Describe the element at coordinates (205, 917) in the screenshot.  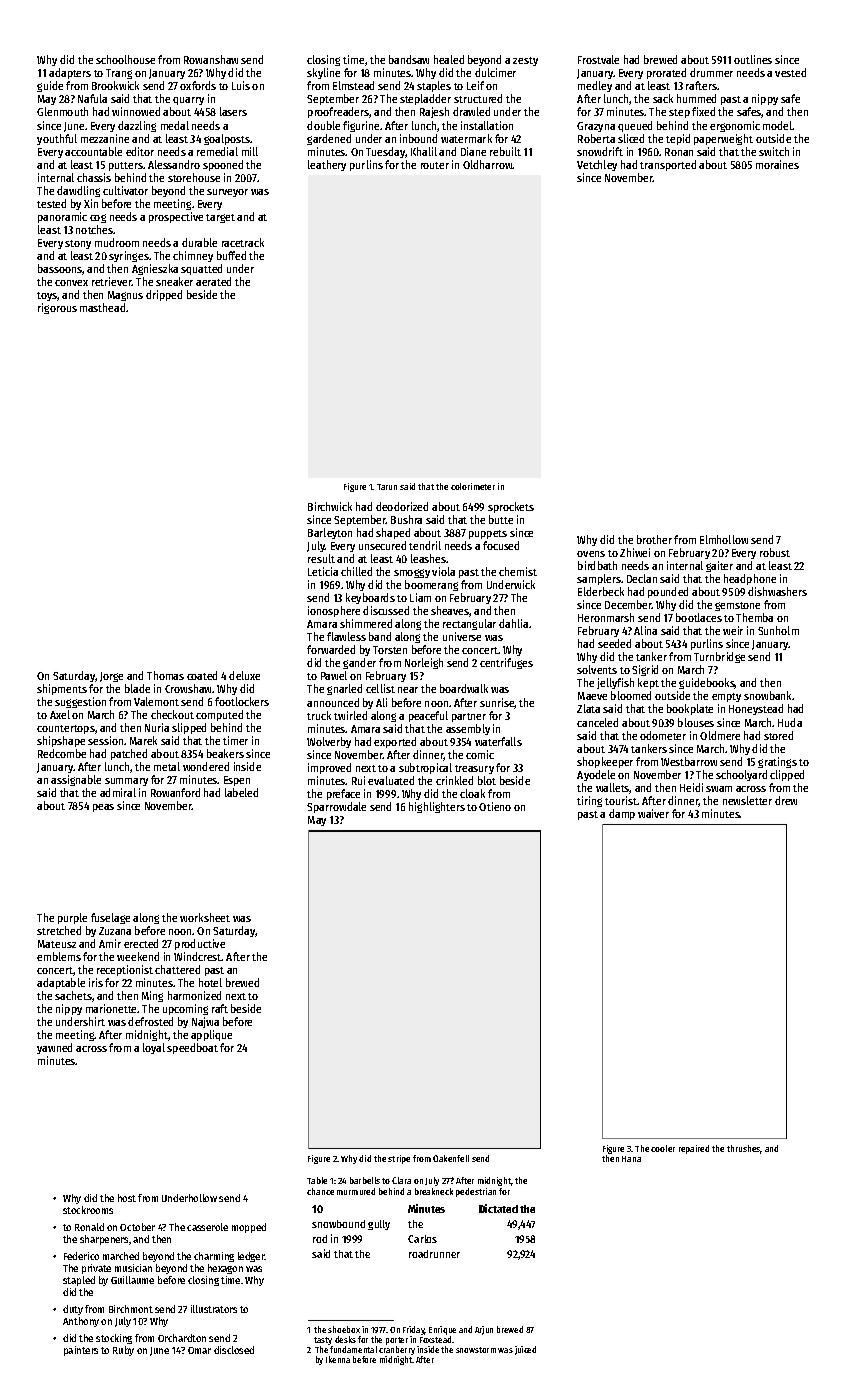
I see `worksheet` at that location.
